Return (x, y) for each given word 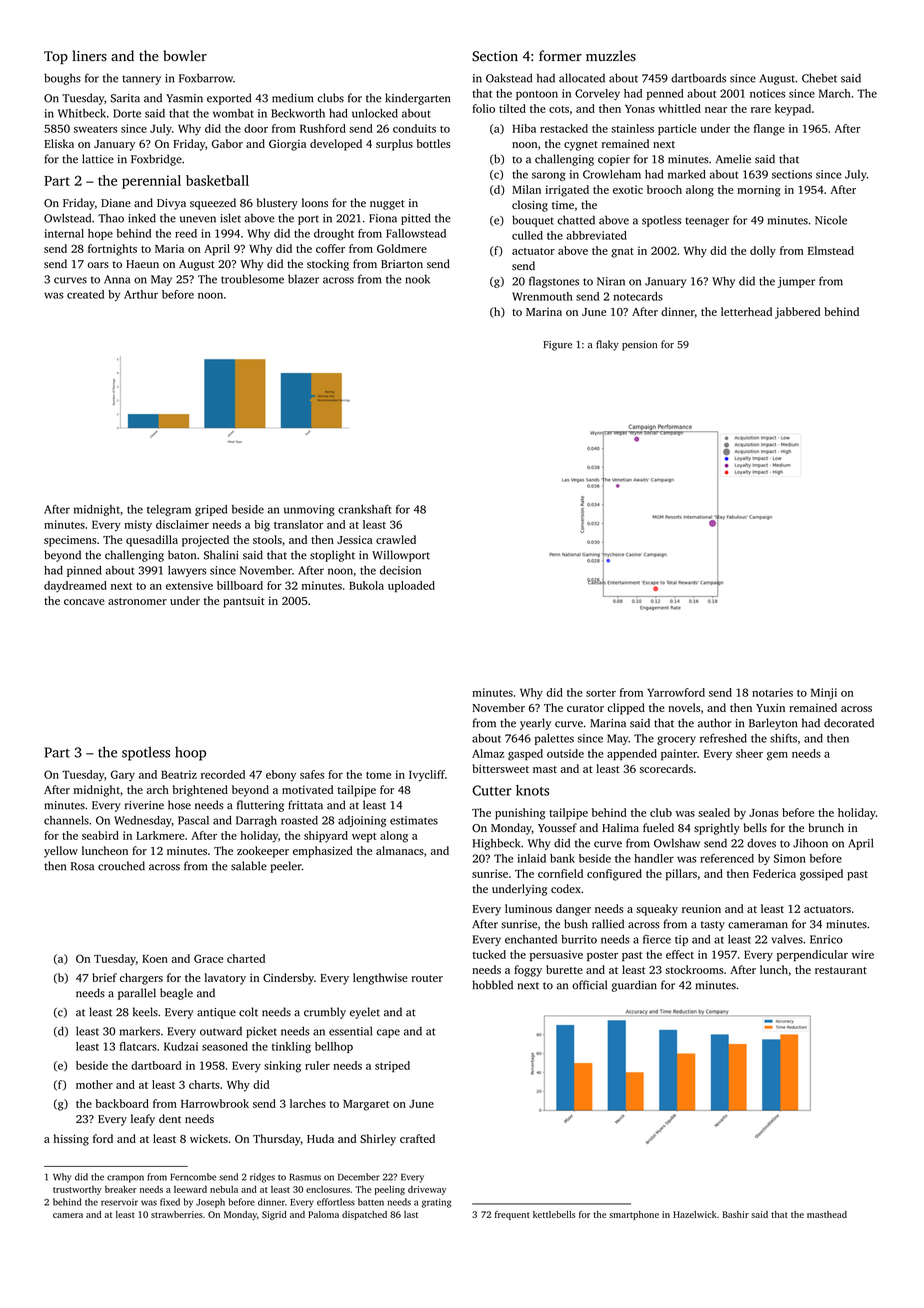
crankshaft (364, 509)
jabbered (797, 313)
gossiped (821, 875)
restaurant (841, 970)
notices (767, 93)
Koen (155, 959)
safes (312, 774)
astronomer (137, 601)
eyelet (365, 1013)
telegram (169, 510)
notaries (772, 692)
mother (94, 1084)
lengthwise (380, 979)
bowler (185, 56)
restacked (564, 128)
